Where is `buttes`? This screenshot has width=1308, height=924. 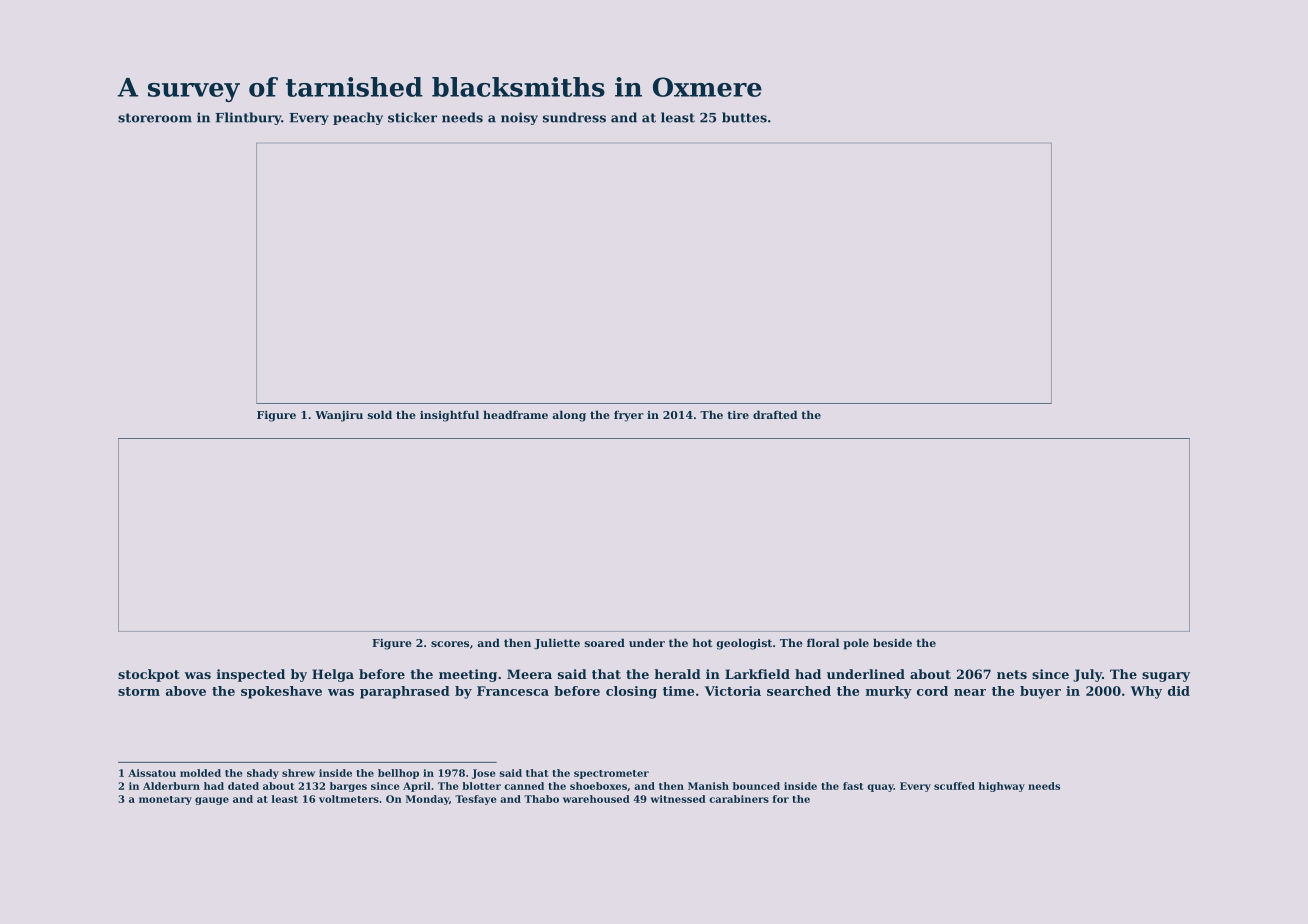 buttes is located at coordinates (744, 117).
